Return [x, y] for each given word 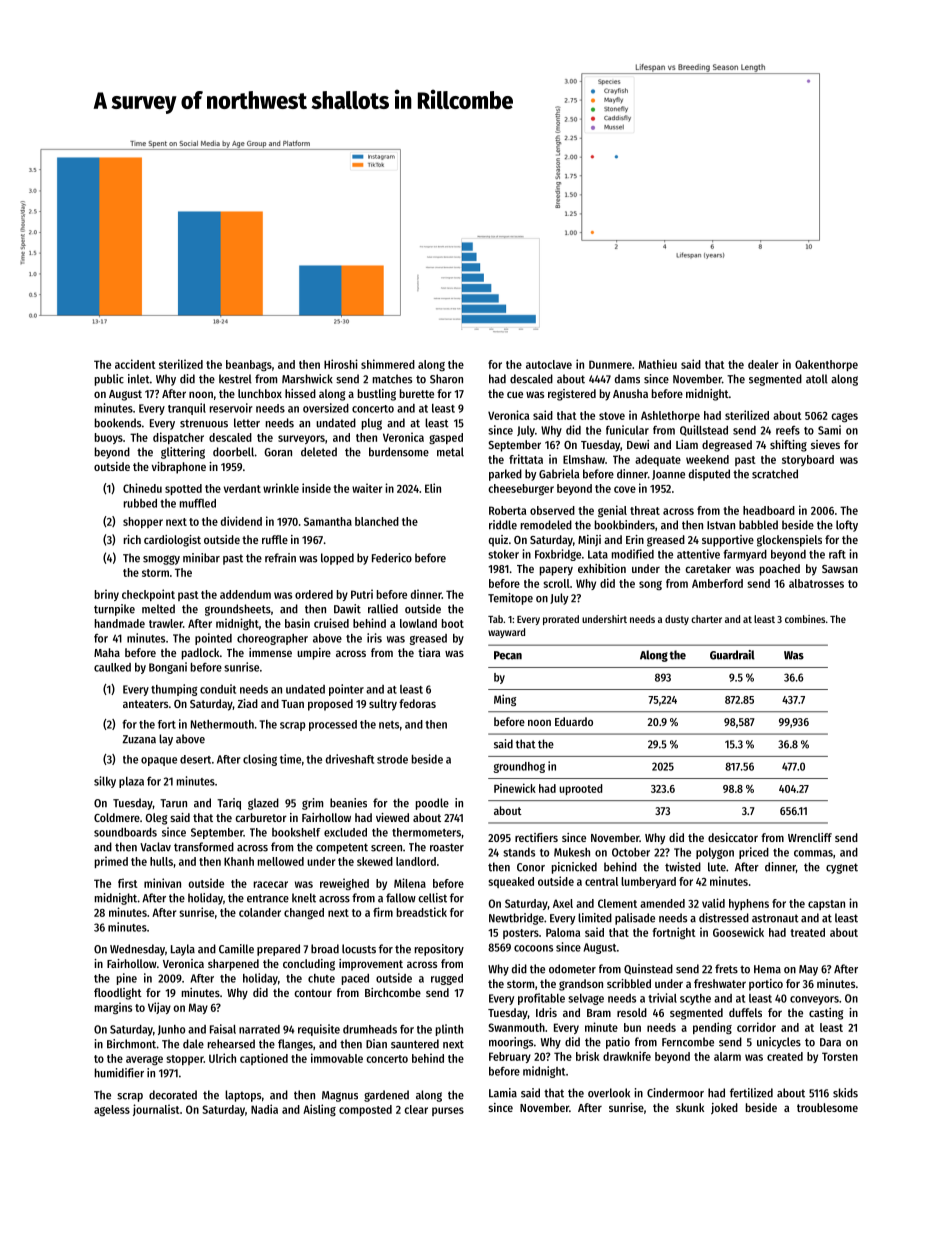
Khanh [239, 861]
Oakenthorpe [826, 365]
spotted [183, 489]
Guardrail [732, 655]
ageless [112, 1110]
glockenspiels [789, 541]
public [109, 380]
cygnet [842, 868]
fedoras [417, 703]
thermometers [426, 832]
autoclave [549, 364]
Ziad [247, 703]
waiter [367, 488]
